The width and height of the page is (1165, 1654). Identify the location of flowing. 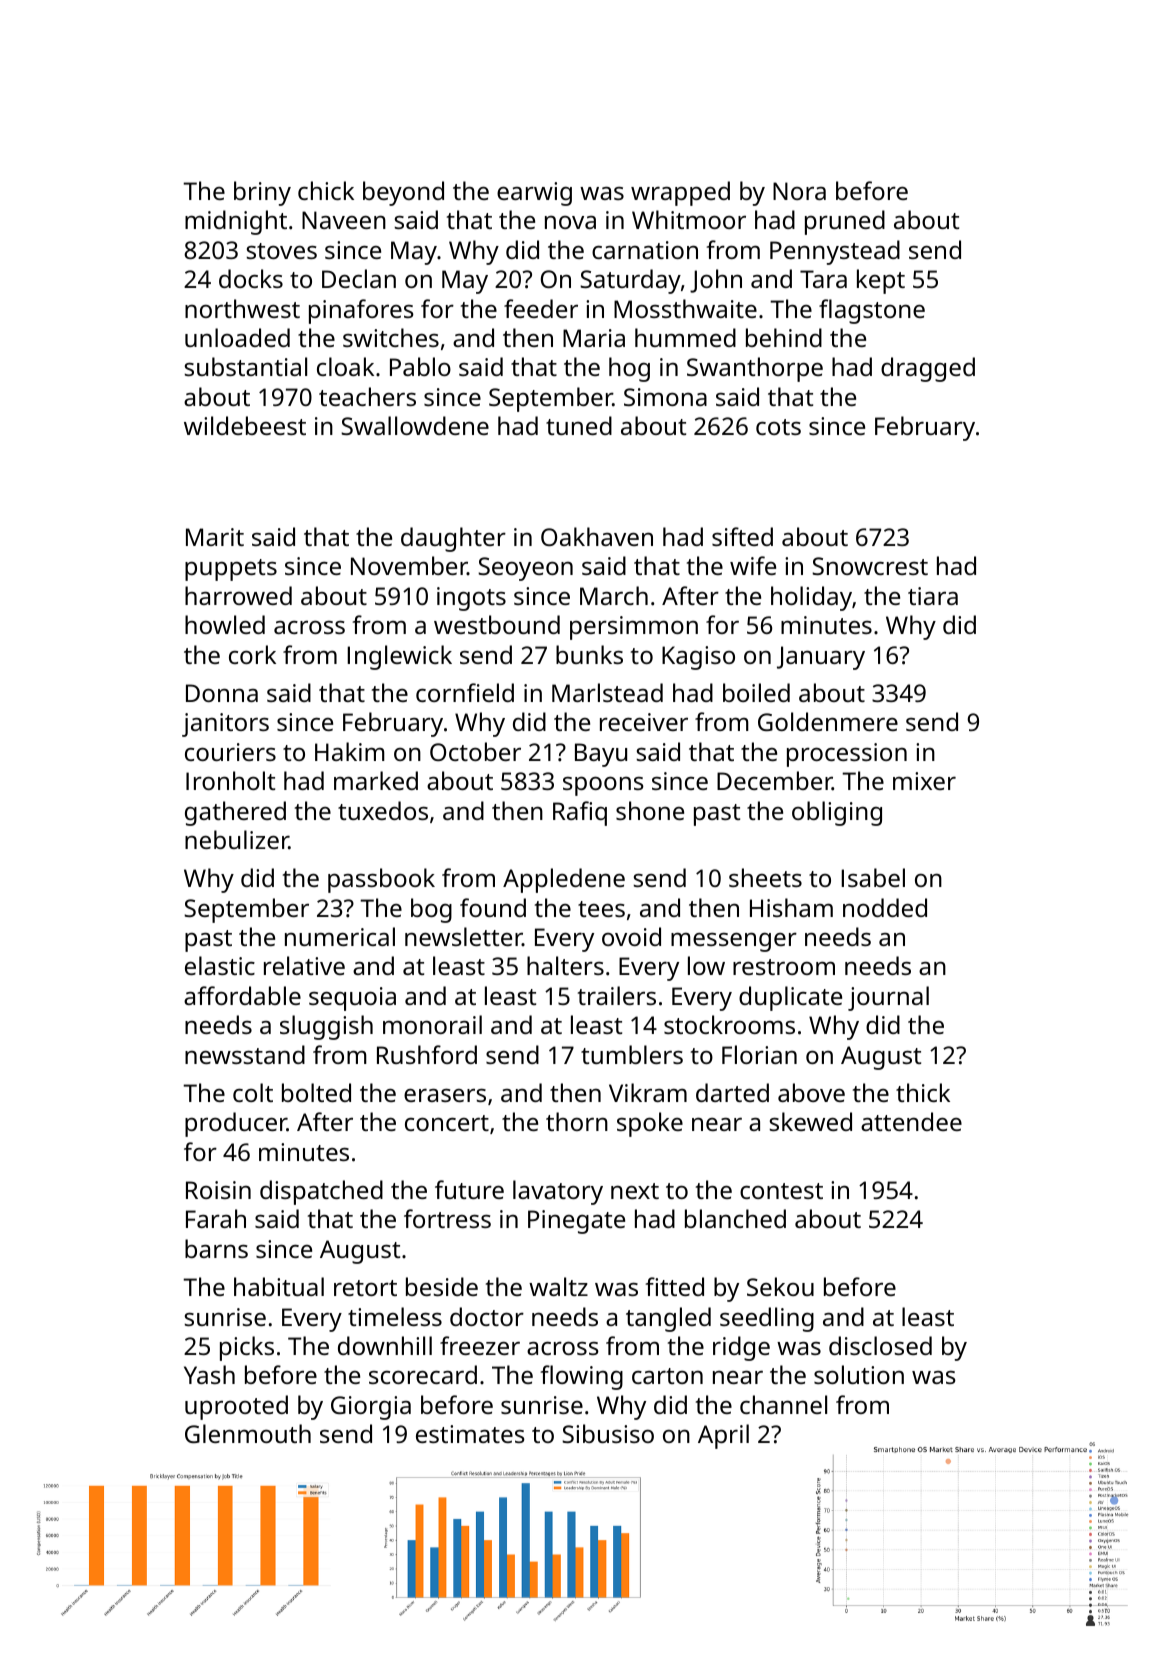
(582, 1377).
